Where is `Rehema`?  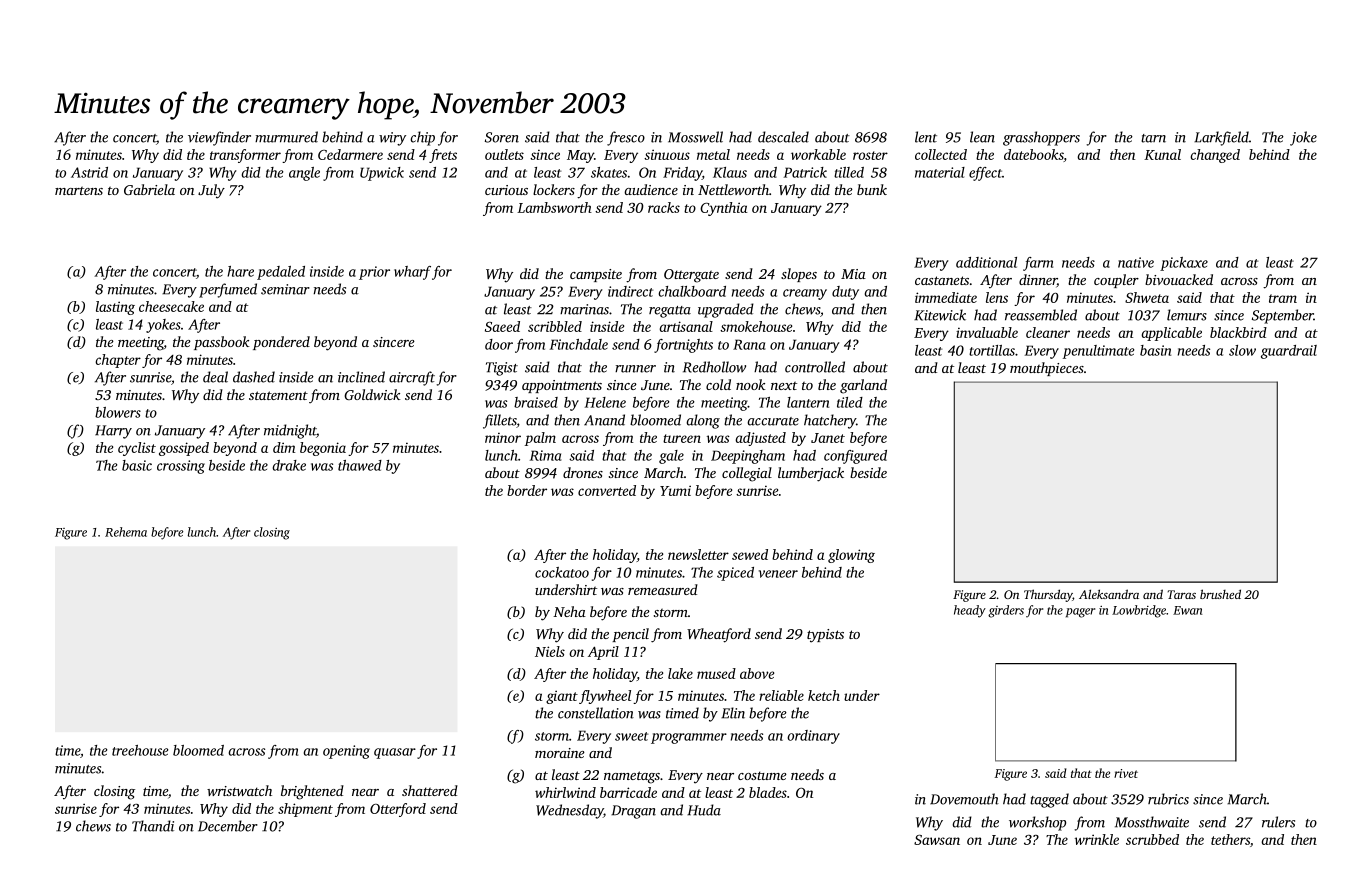
Rehema is located at coordinates (126, 532).
